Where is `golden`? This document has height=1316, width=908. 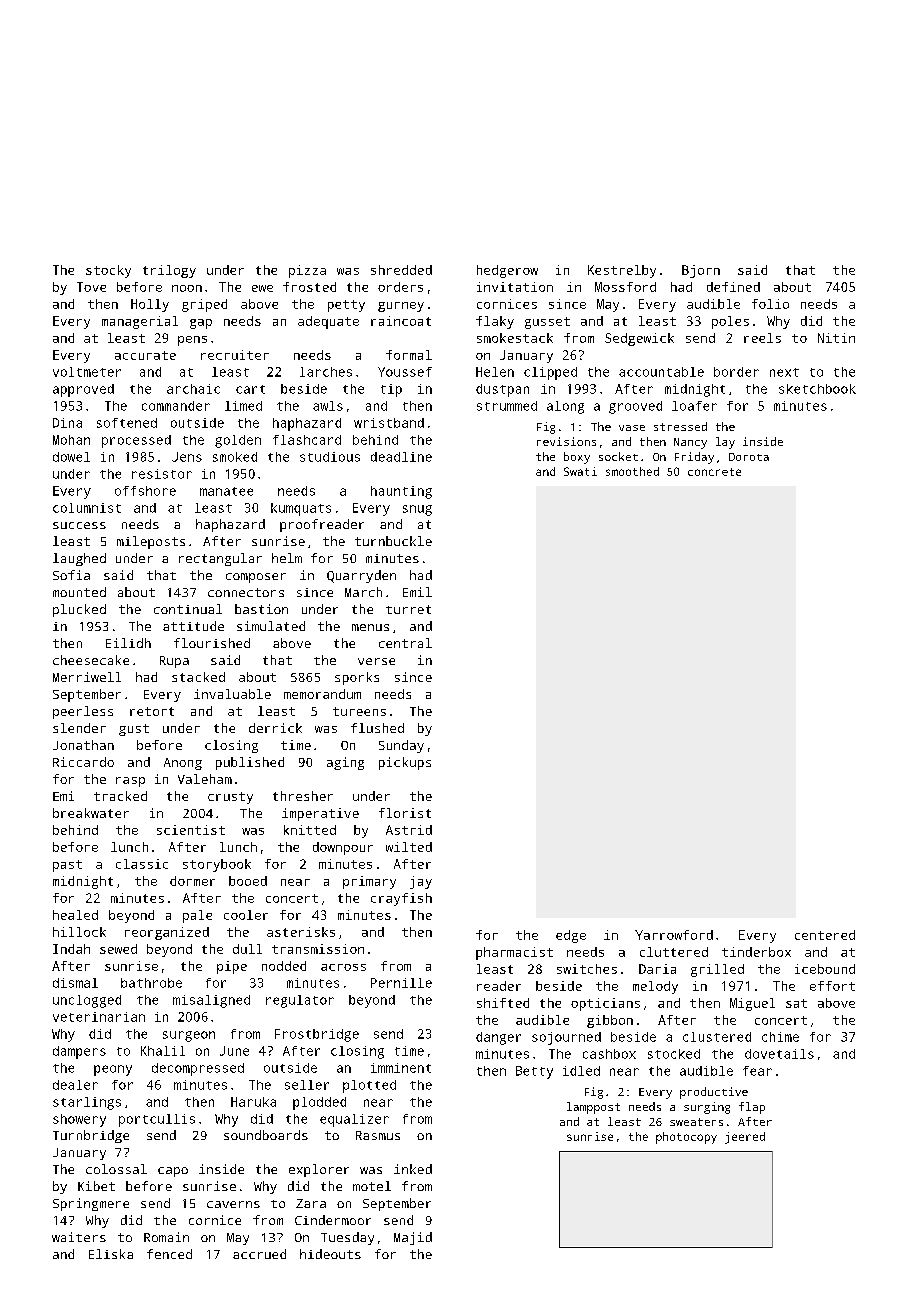 golden is located at coordinates (238, 441).
